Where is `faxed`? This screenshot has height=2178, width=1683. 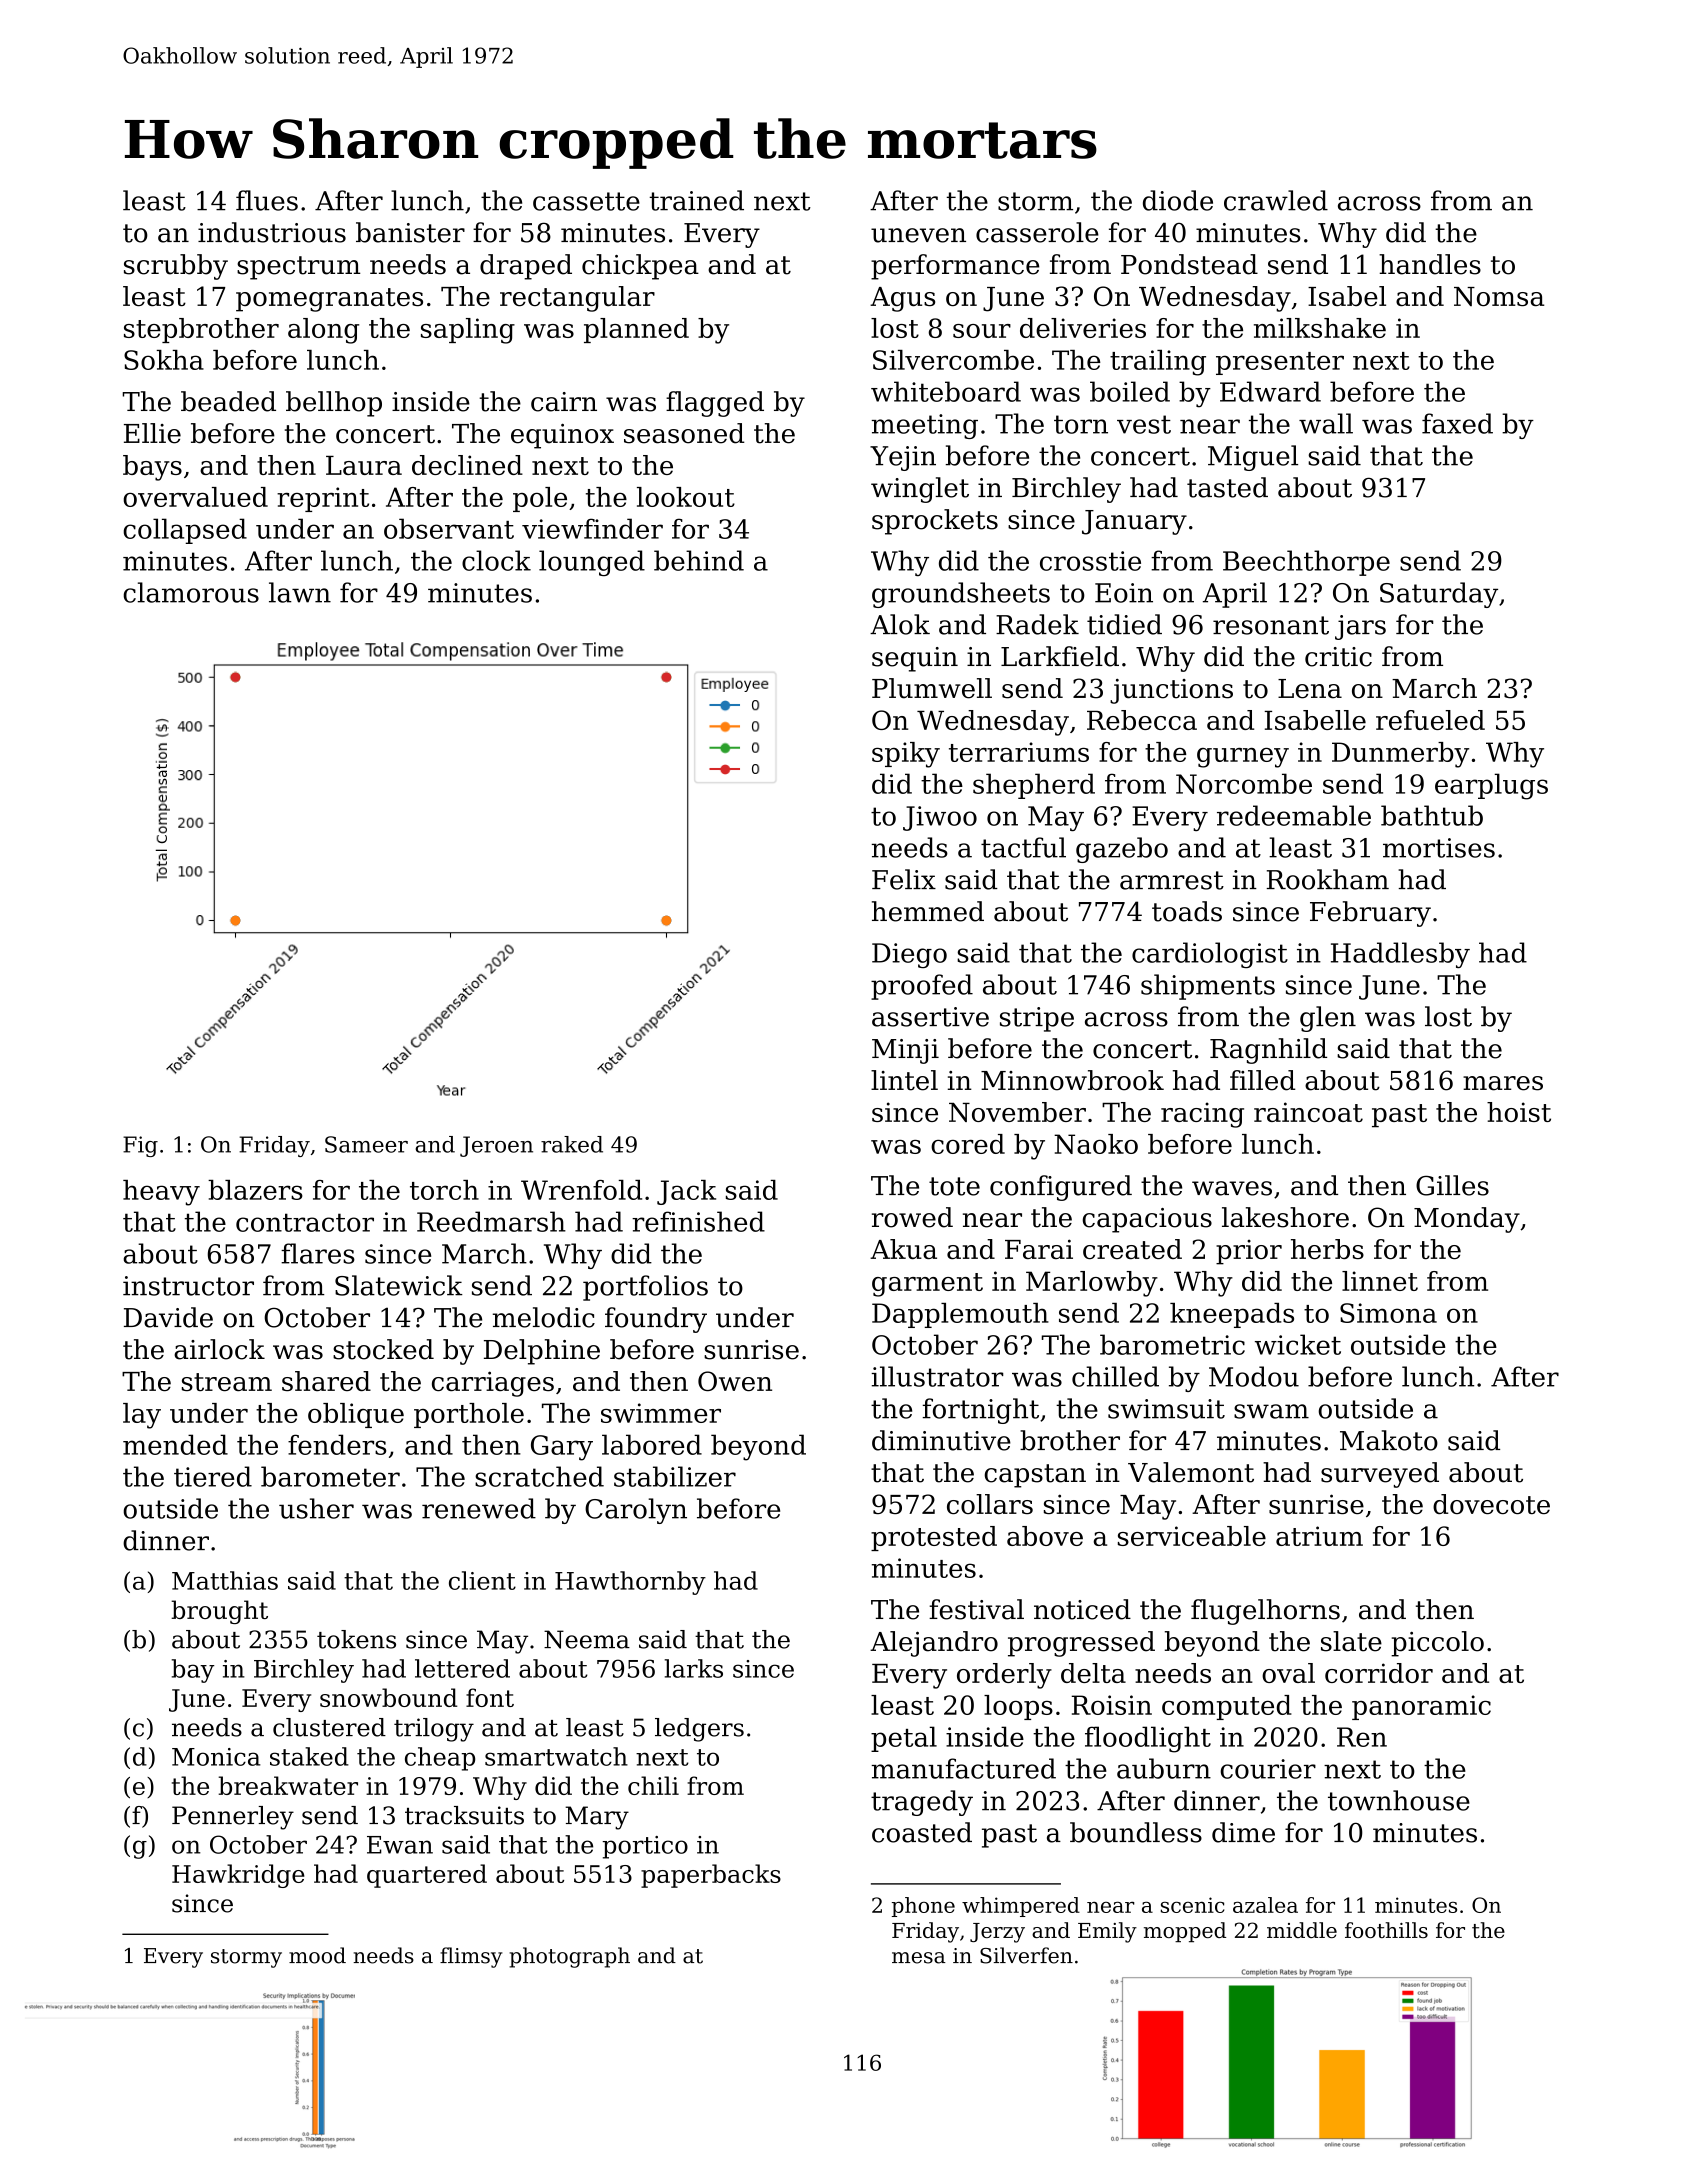
faxed is located at coordinates (1457, 423).
